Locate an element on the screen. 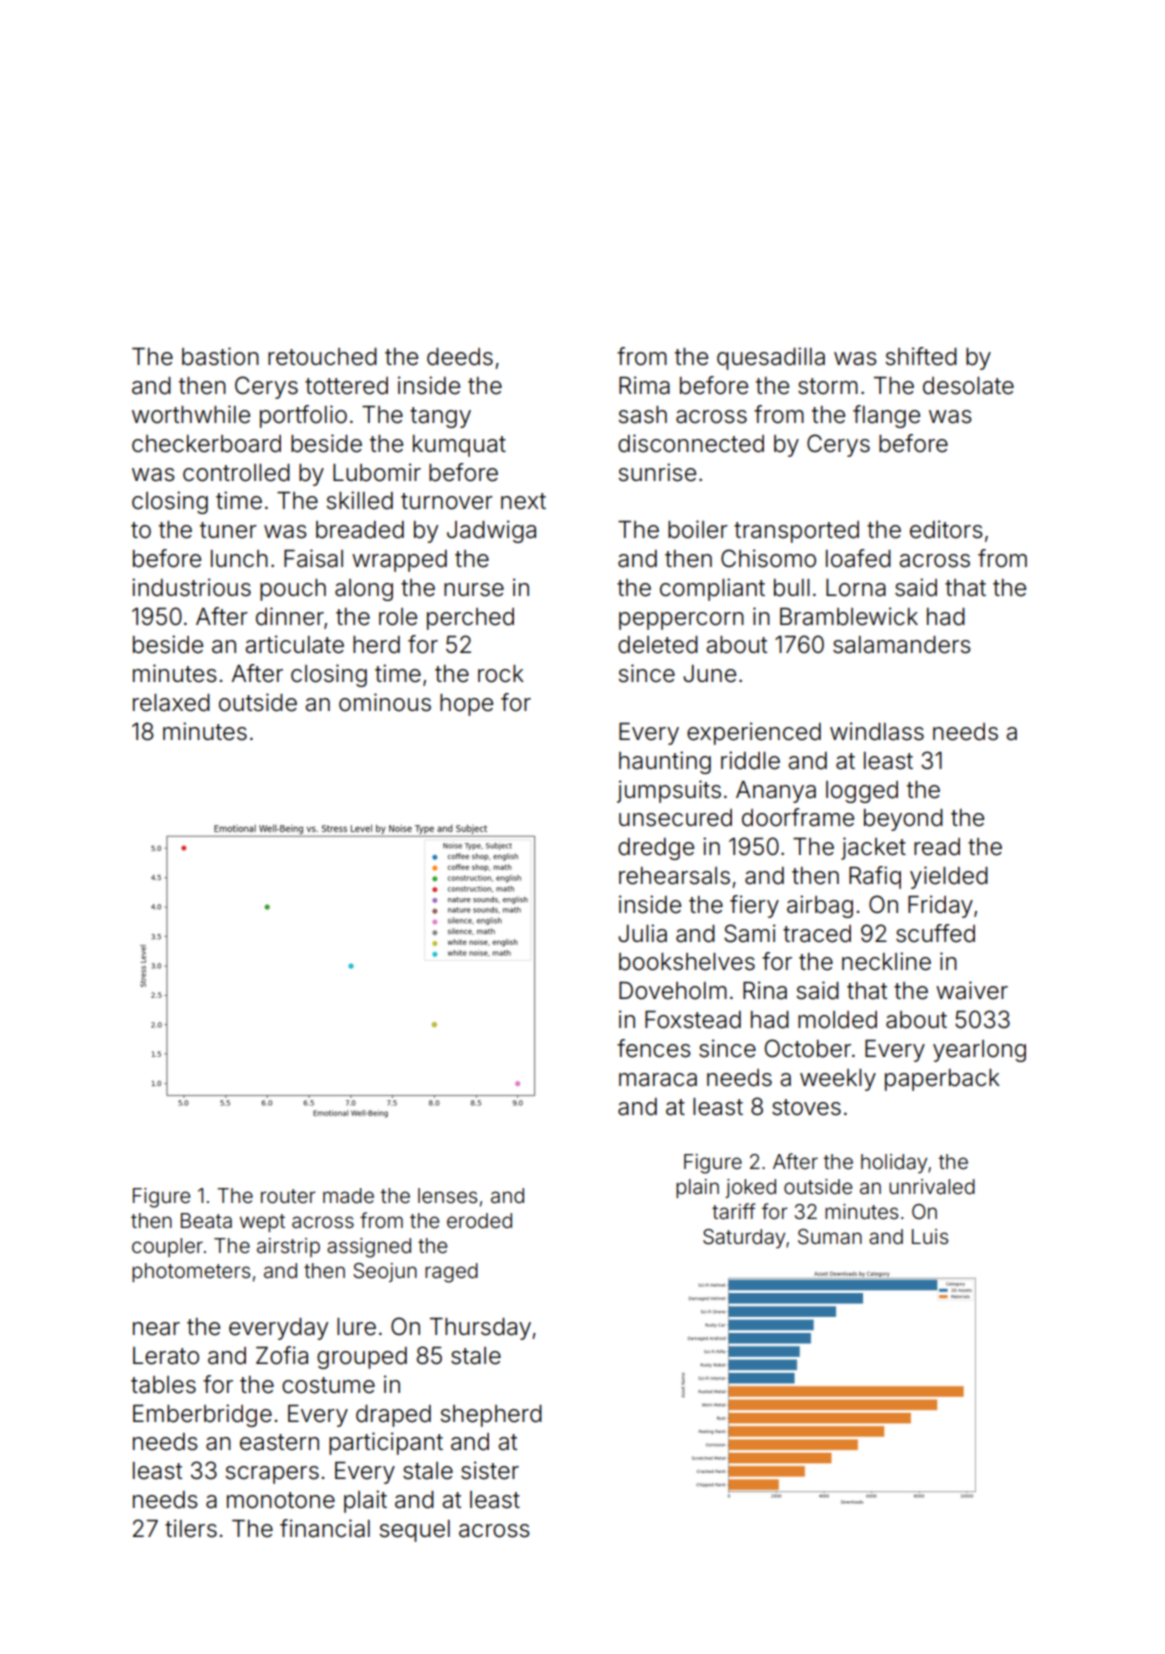  tilers is located at coordinates (191, 1528).
